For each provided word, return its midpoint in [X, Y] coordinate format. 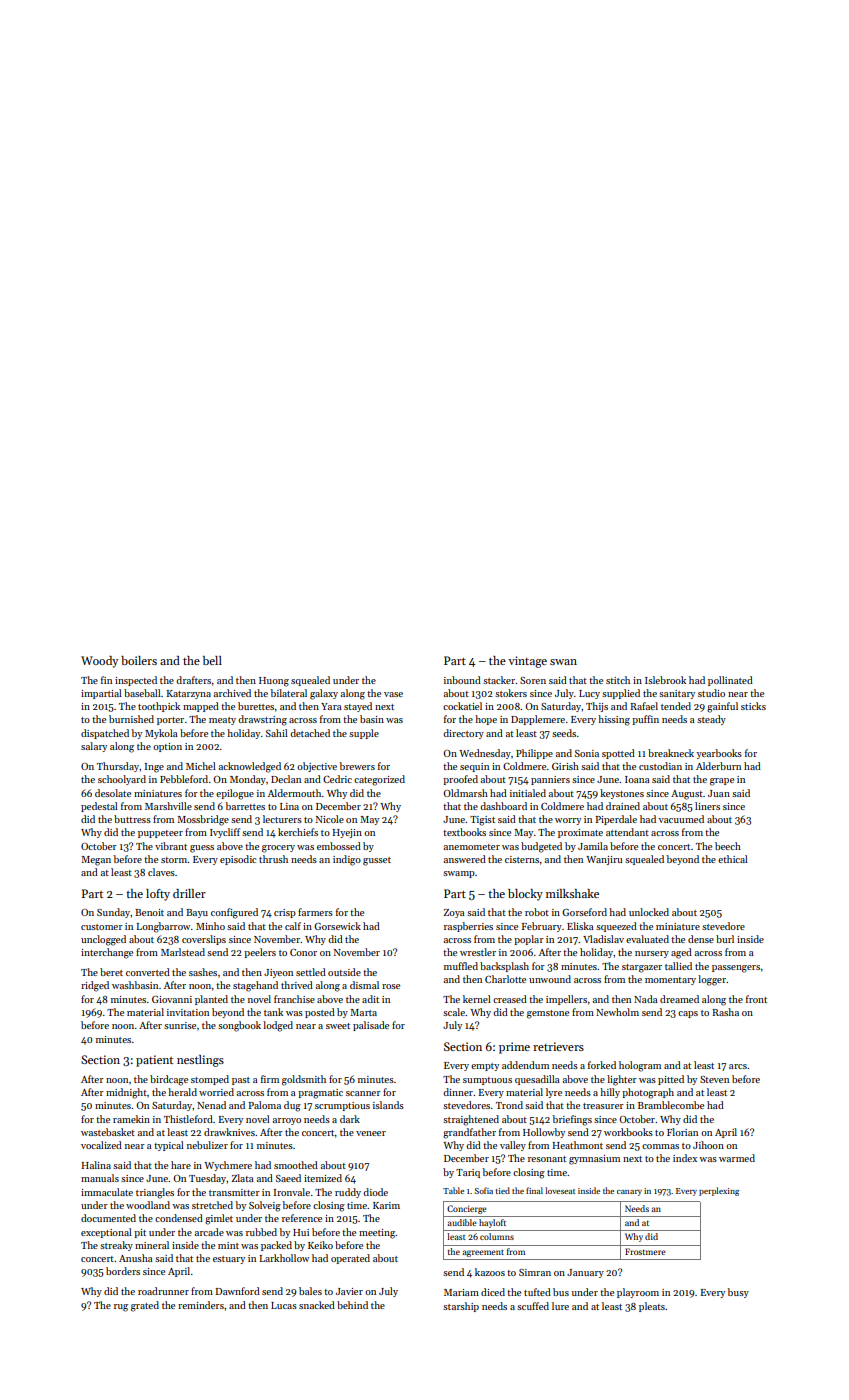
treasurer [603, 1106]
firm [270, 1079]
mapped [201, 707]
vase [393, 694]
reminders [201, 1305]
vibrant [171, 846]
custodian [660, 766]
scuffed [533, 1306]
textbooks [464, 832]
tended [676, 706]
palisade [371, 1026]
